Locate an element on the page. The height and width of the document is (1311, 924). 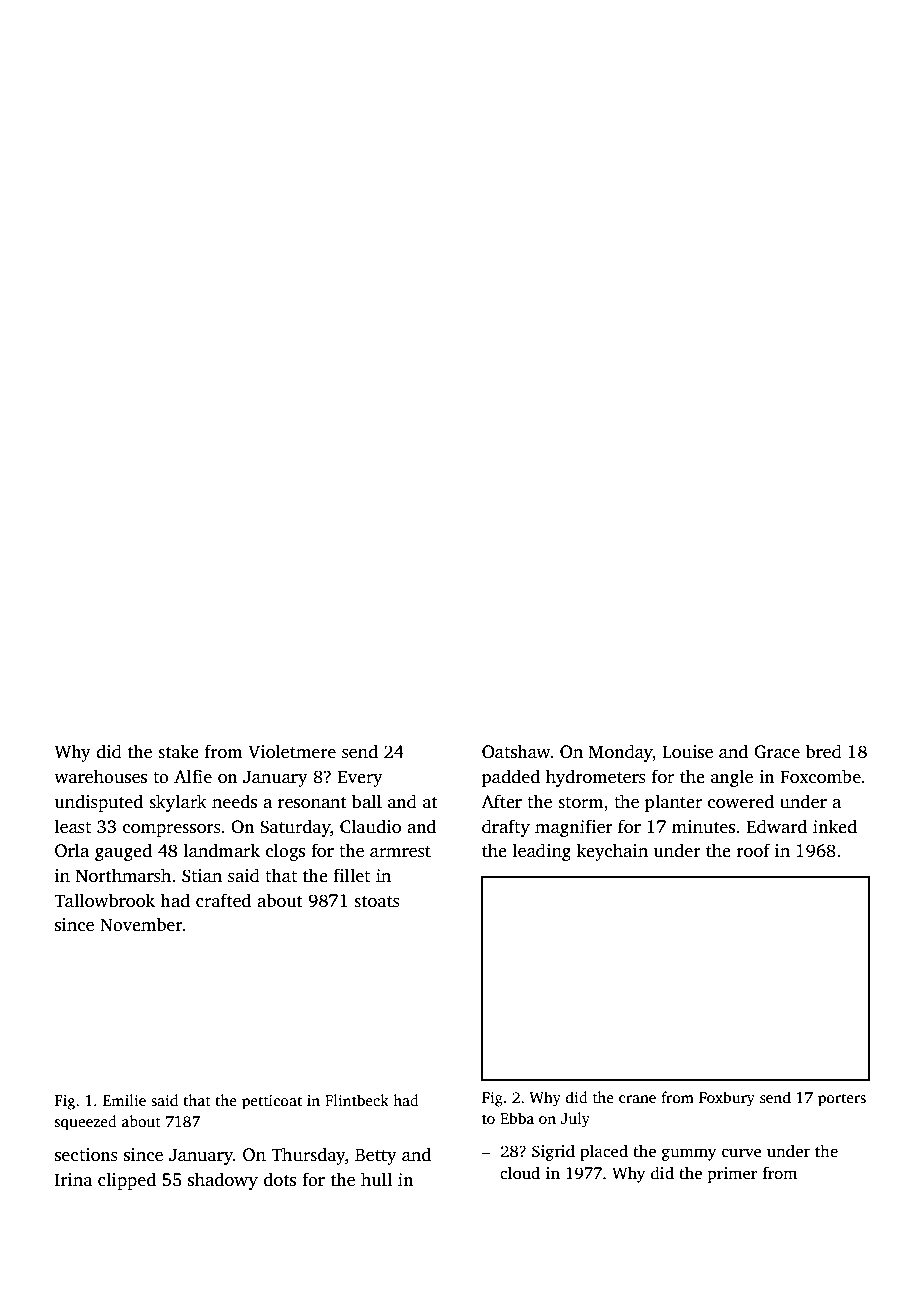
keychain is located at coordinates (612, 852).
